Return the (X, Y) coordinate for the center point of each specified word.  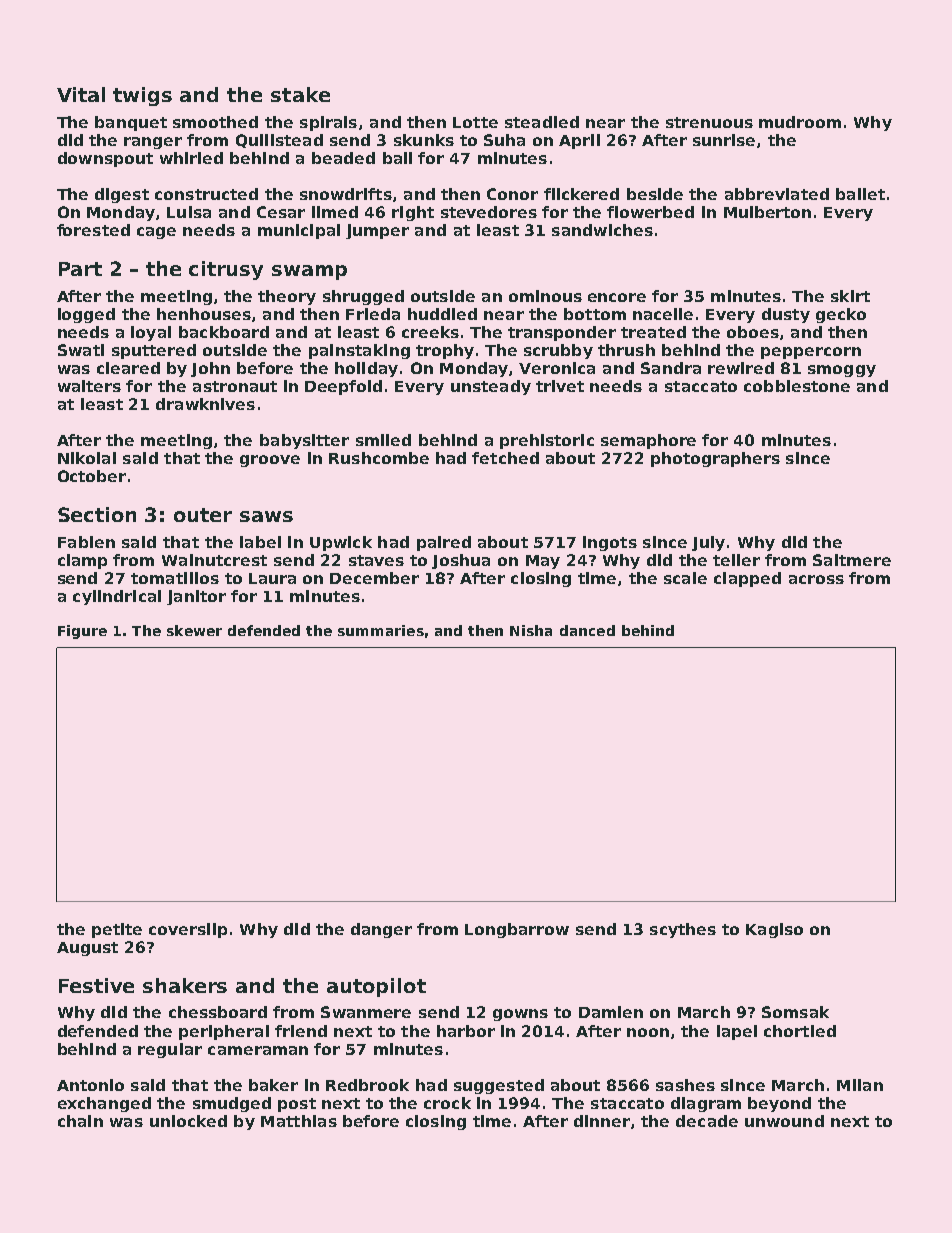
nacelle (663, 314)
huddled (442, 314)
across (816, 579)
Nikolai (87, 458)
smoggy (842, 371)
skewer (194, 630)
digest (122, 195)
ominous (545, 296)
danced (587, 630)
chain (80, 1121)
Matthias (299, 1121)
